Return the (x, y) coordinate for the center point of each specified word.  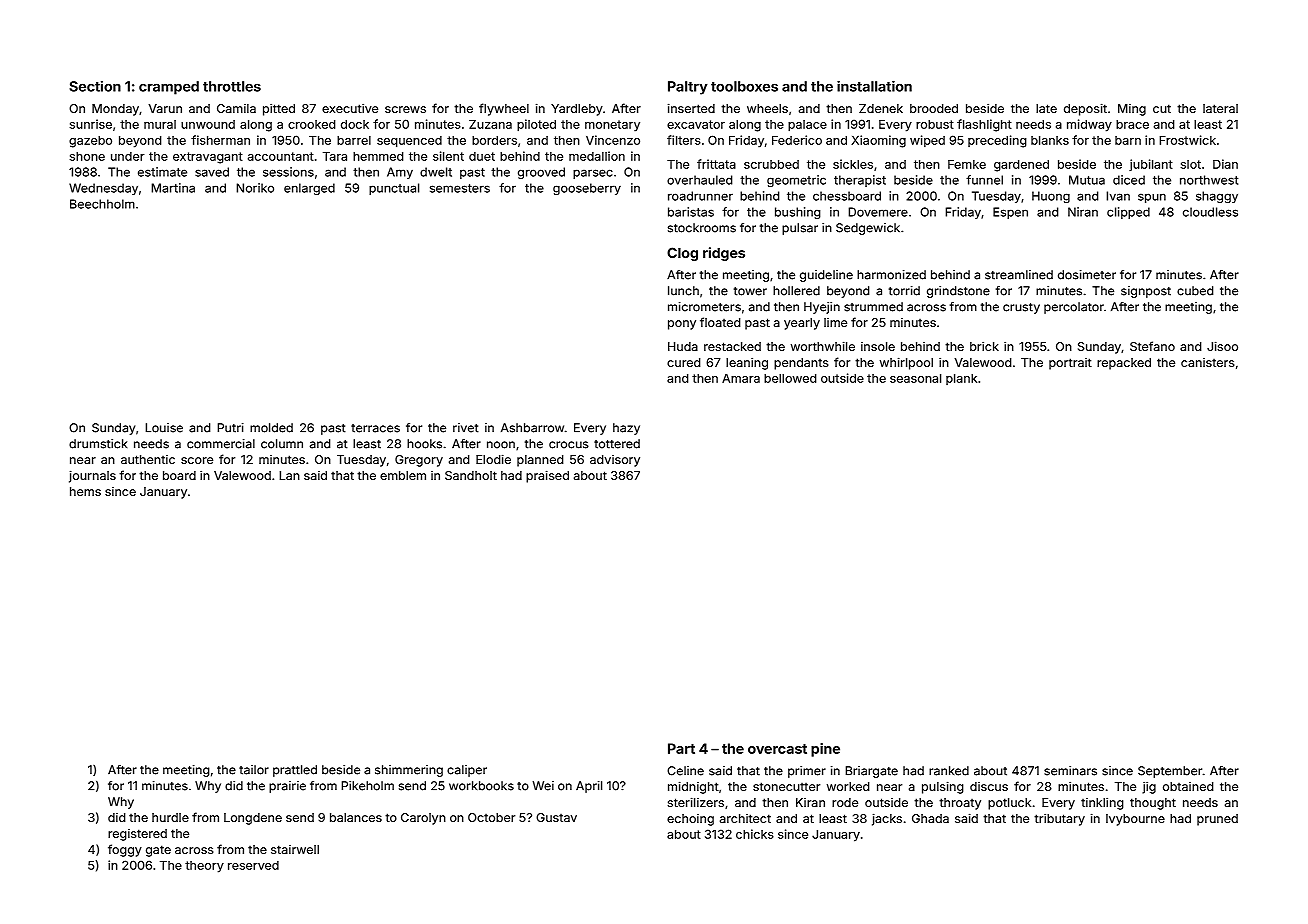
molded (271, 428)
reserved (253, 865)
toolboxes (744, 86)
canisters (1208, 362)
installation (874, 86)
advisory (615, 461)
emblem (403, 475)
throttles (232, 86)
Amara (741, 378)
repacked (1124, 364)
